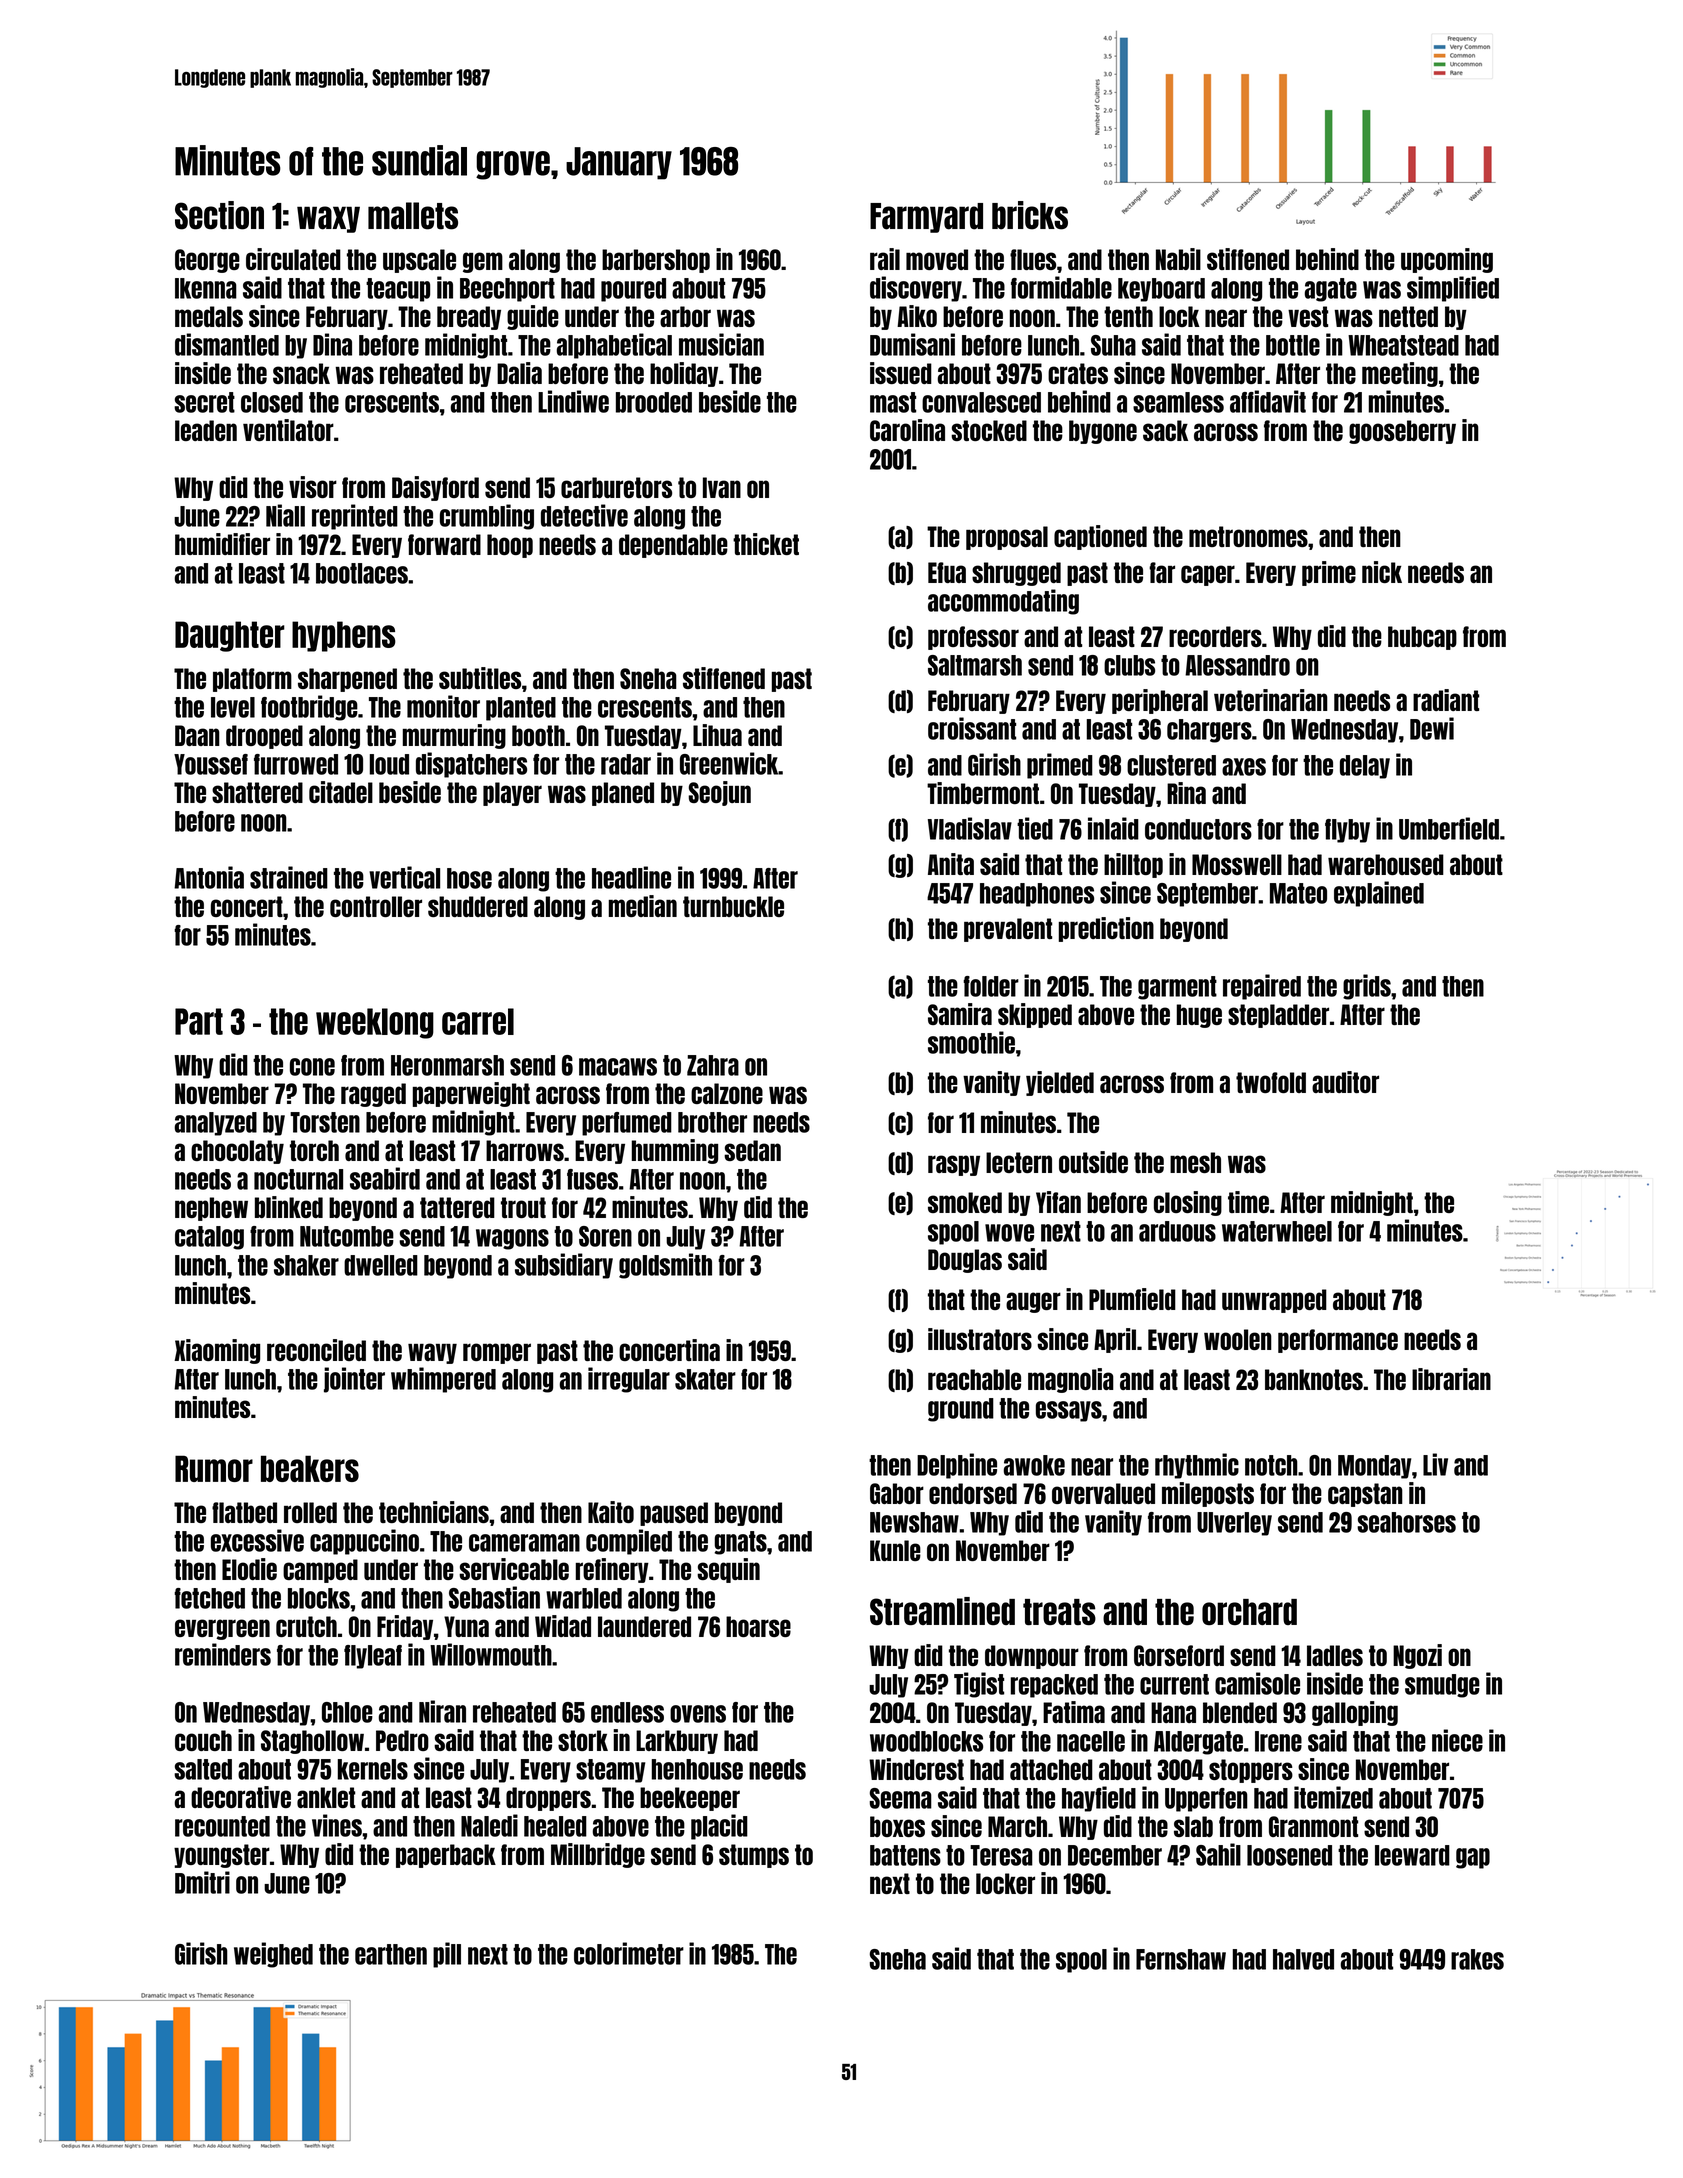 The width and height of the screenshot is (1683, 2178). Describe the element at coordinates (273, 1955) in the screenshot. I see `weighed` at that location.
